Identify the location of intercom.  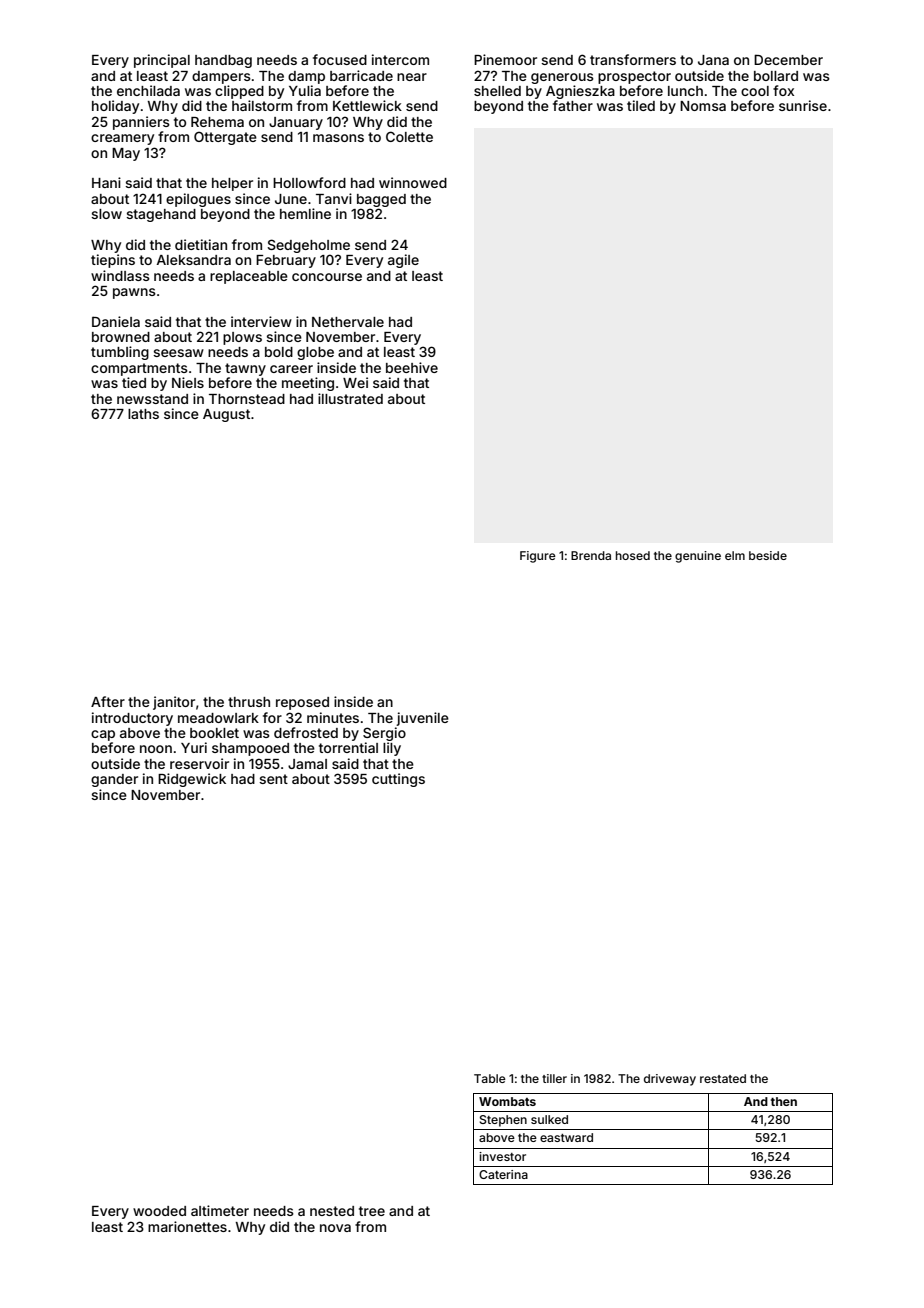
(400, 59).
